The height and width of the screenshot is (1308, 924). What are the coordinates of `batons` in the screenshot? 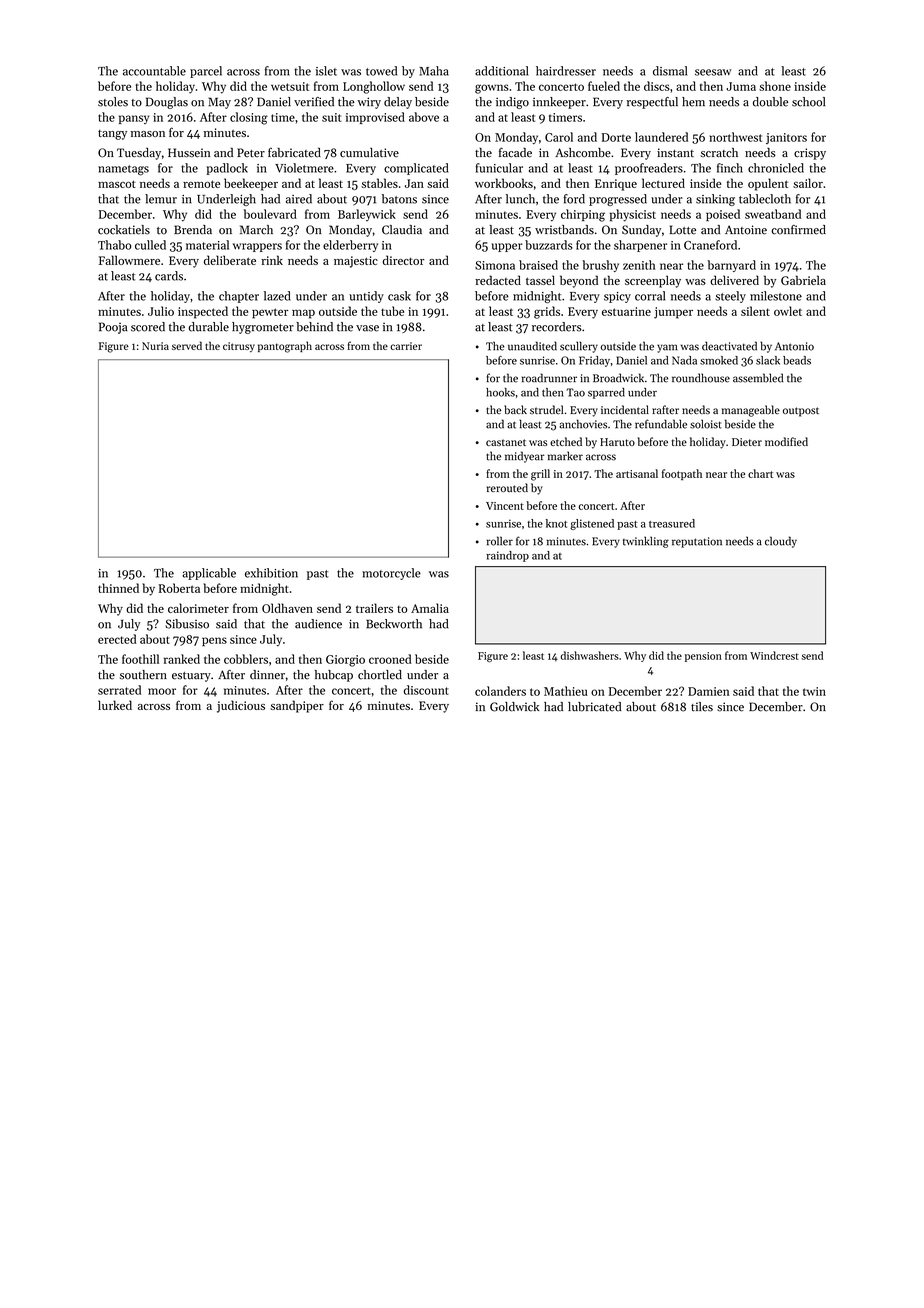 It's located at (399, 199).
